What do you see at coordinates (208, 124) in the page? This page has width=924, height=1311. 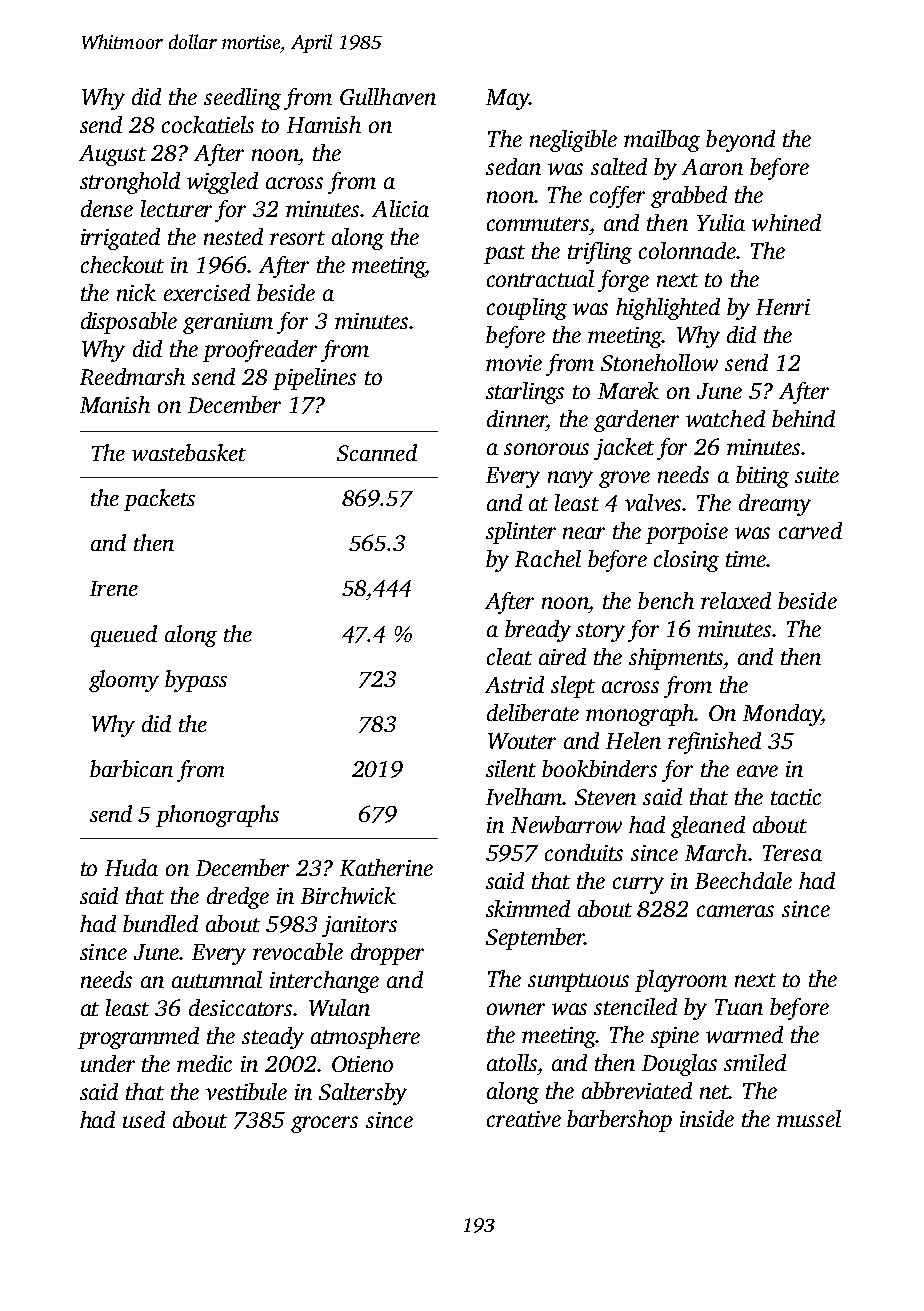 I see `cockatiels` at bounding box center [208, 124].
